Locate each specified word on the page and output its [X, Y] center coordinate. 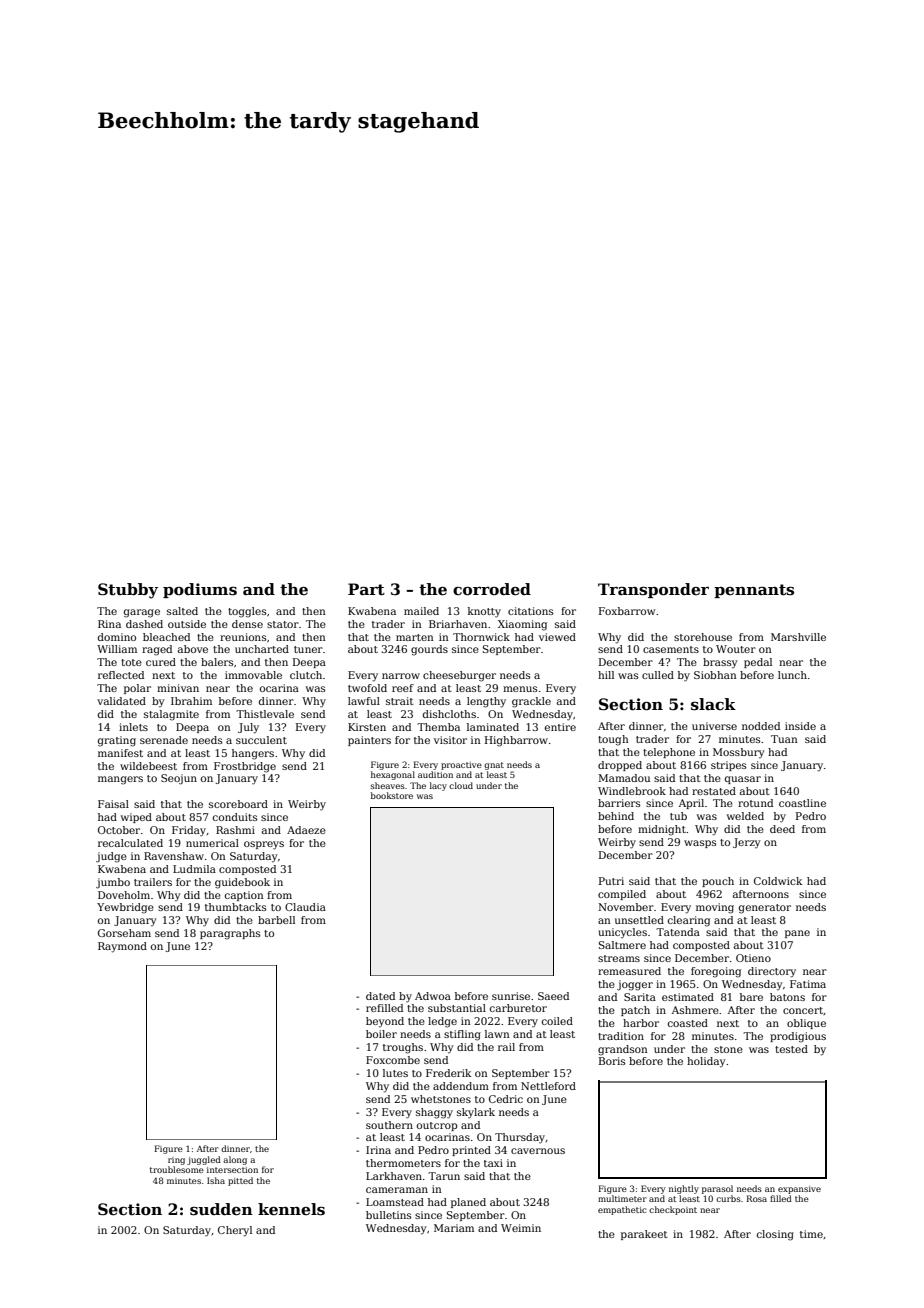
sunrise [511, 996]
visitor [450, 740]
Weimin [521, 1228]
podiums [200, 590]
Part [366, 589]
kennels [291, 1209]
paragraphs [230, 934]
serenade [164, 740]
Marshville [798, 637]
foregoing [716, 972]
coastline [802, 803]
